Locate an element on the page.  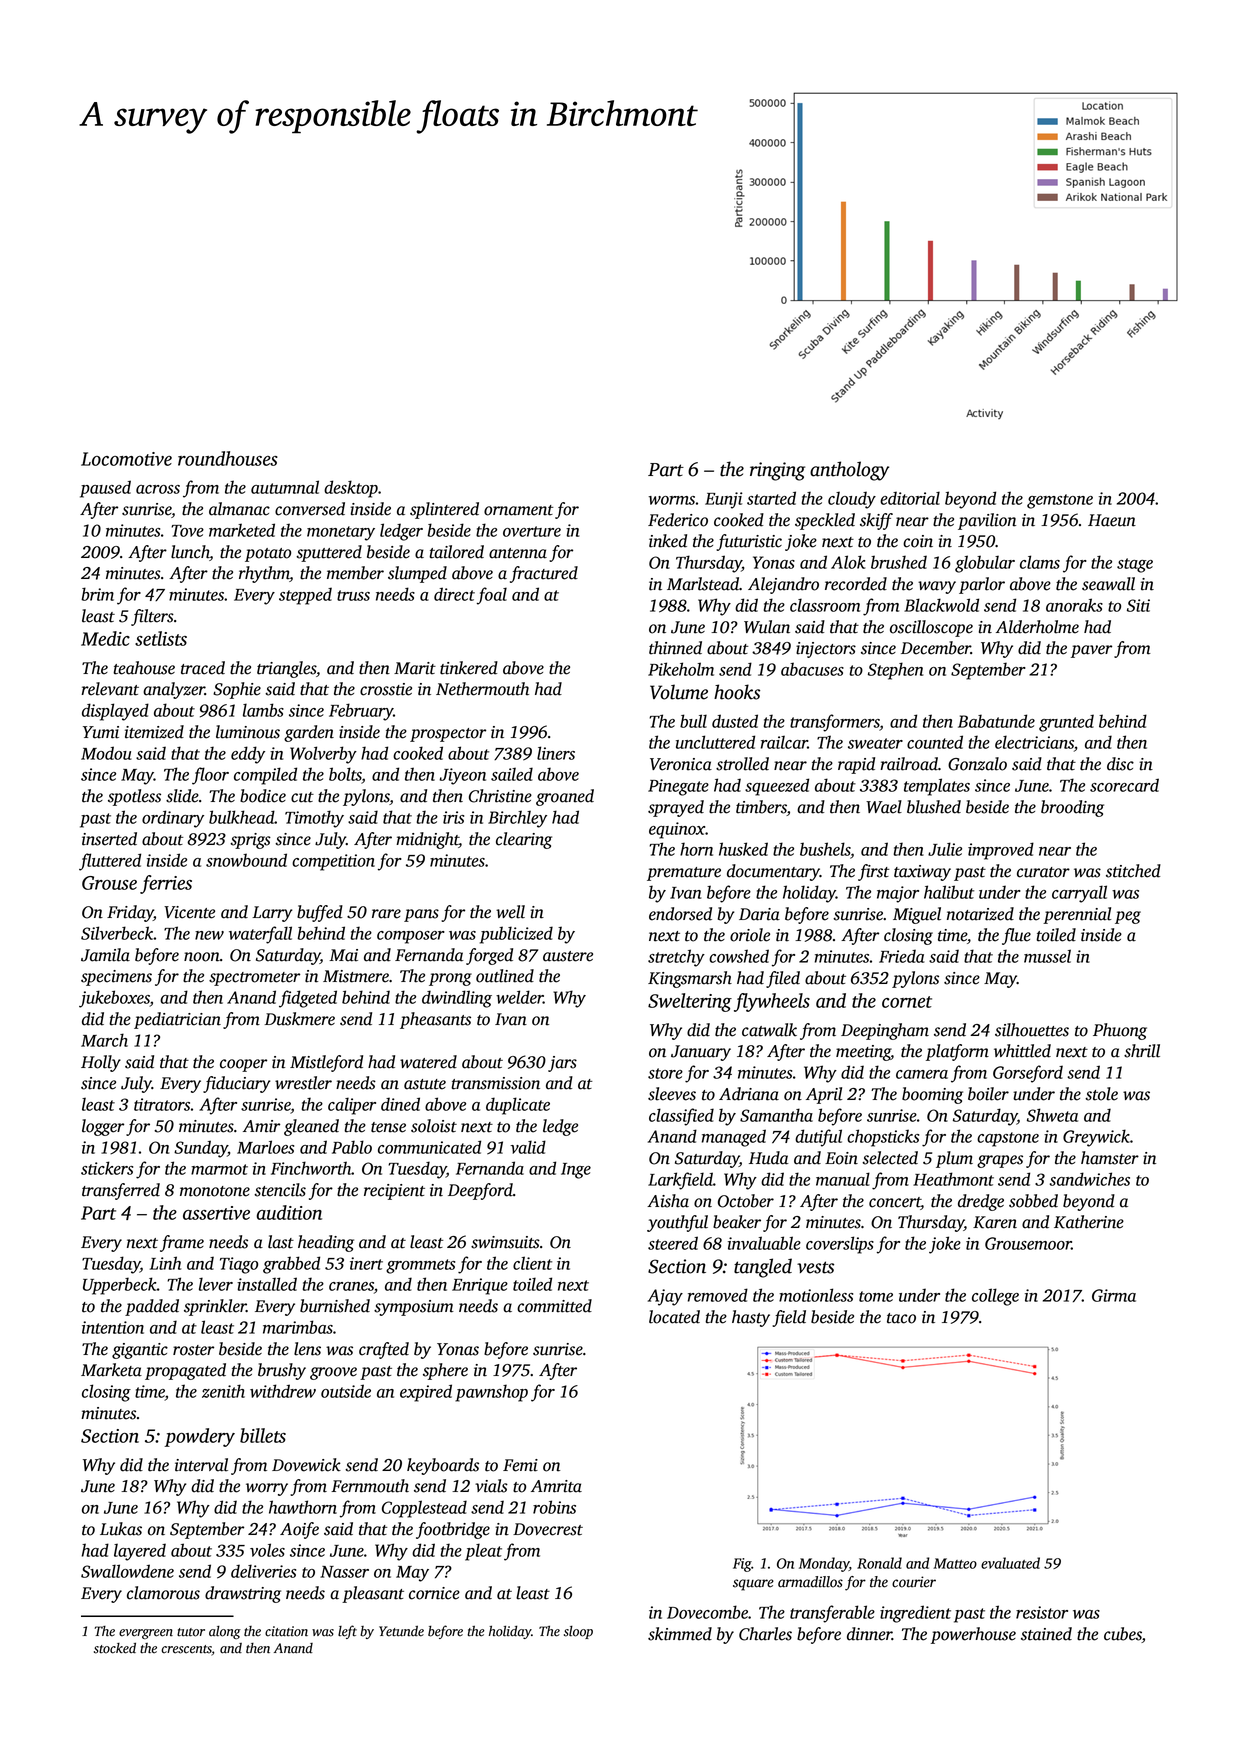
hooks is located at coordinates (737, 692).
